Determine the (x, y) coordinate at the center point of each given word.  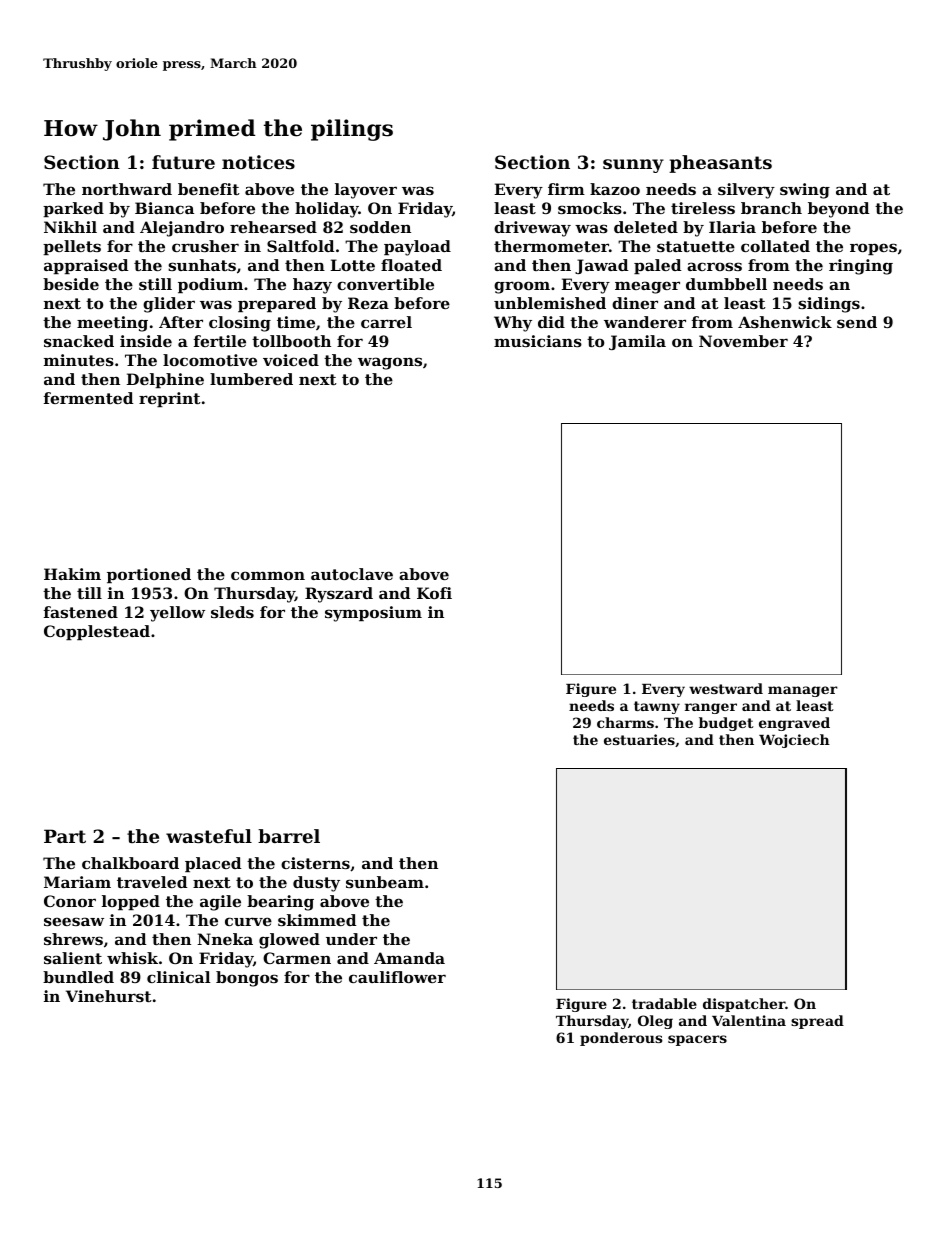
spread (817, 1022)
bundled (78, 977)
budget (726, 724)
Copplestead (97, 632)
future (183, 162)
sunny (633, 166)
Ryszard (339, 595)
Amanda (409, 958)
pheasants (720, 164)
